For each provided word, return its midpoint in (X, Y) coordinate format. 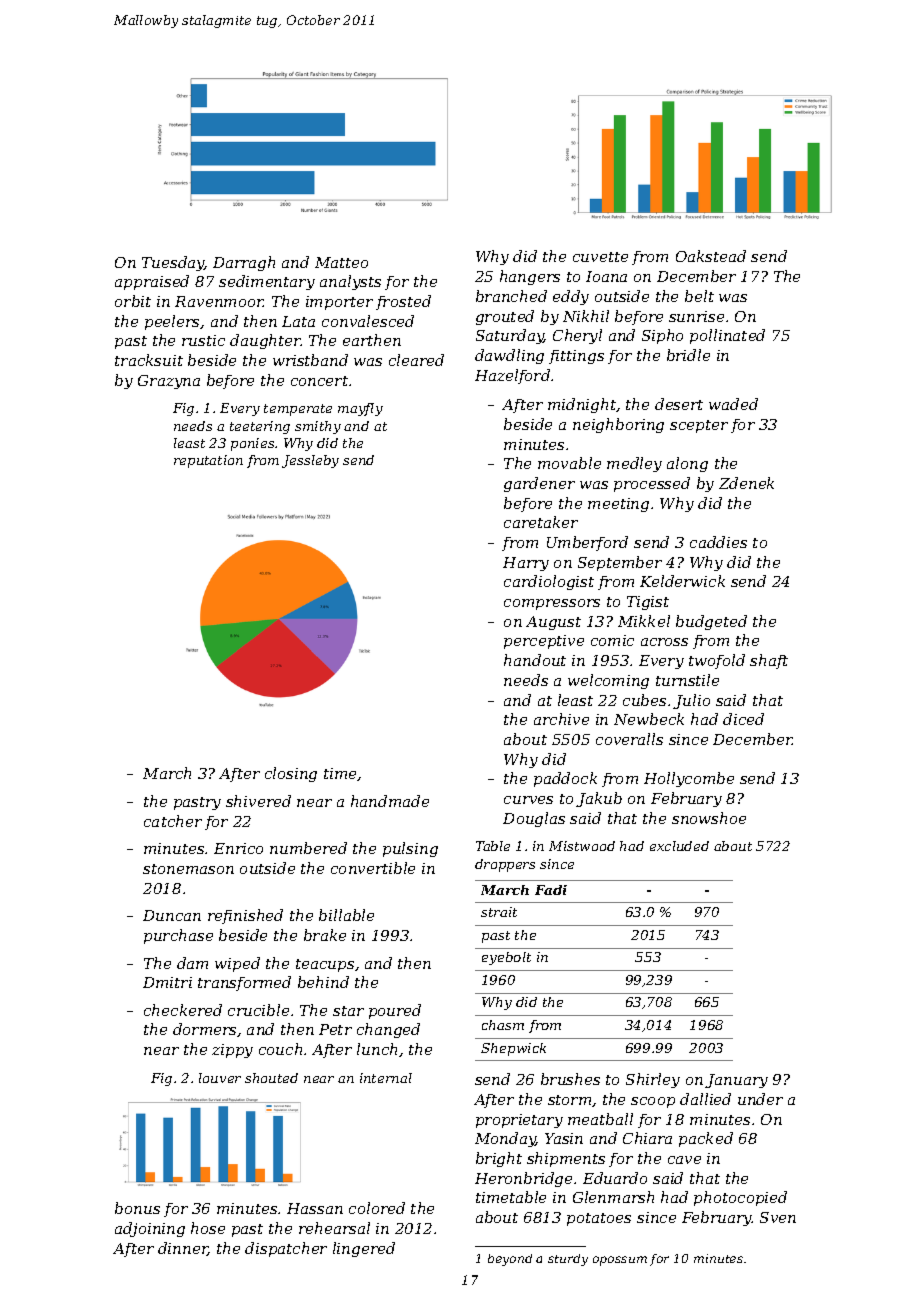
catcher (173, 821)
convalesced (368, 321)
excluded (679, 846)
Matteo (341, 262)
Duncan (172, 915)
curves (528, 800)
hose (208, 1228)
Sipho (662, 336)
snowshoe (709, 818)
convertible (373, 868)
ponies (252, 444)
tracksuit (149, 360)
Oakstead (711, 256)
